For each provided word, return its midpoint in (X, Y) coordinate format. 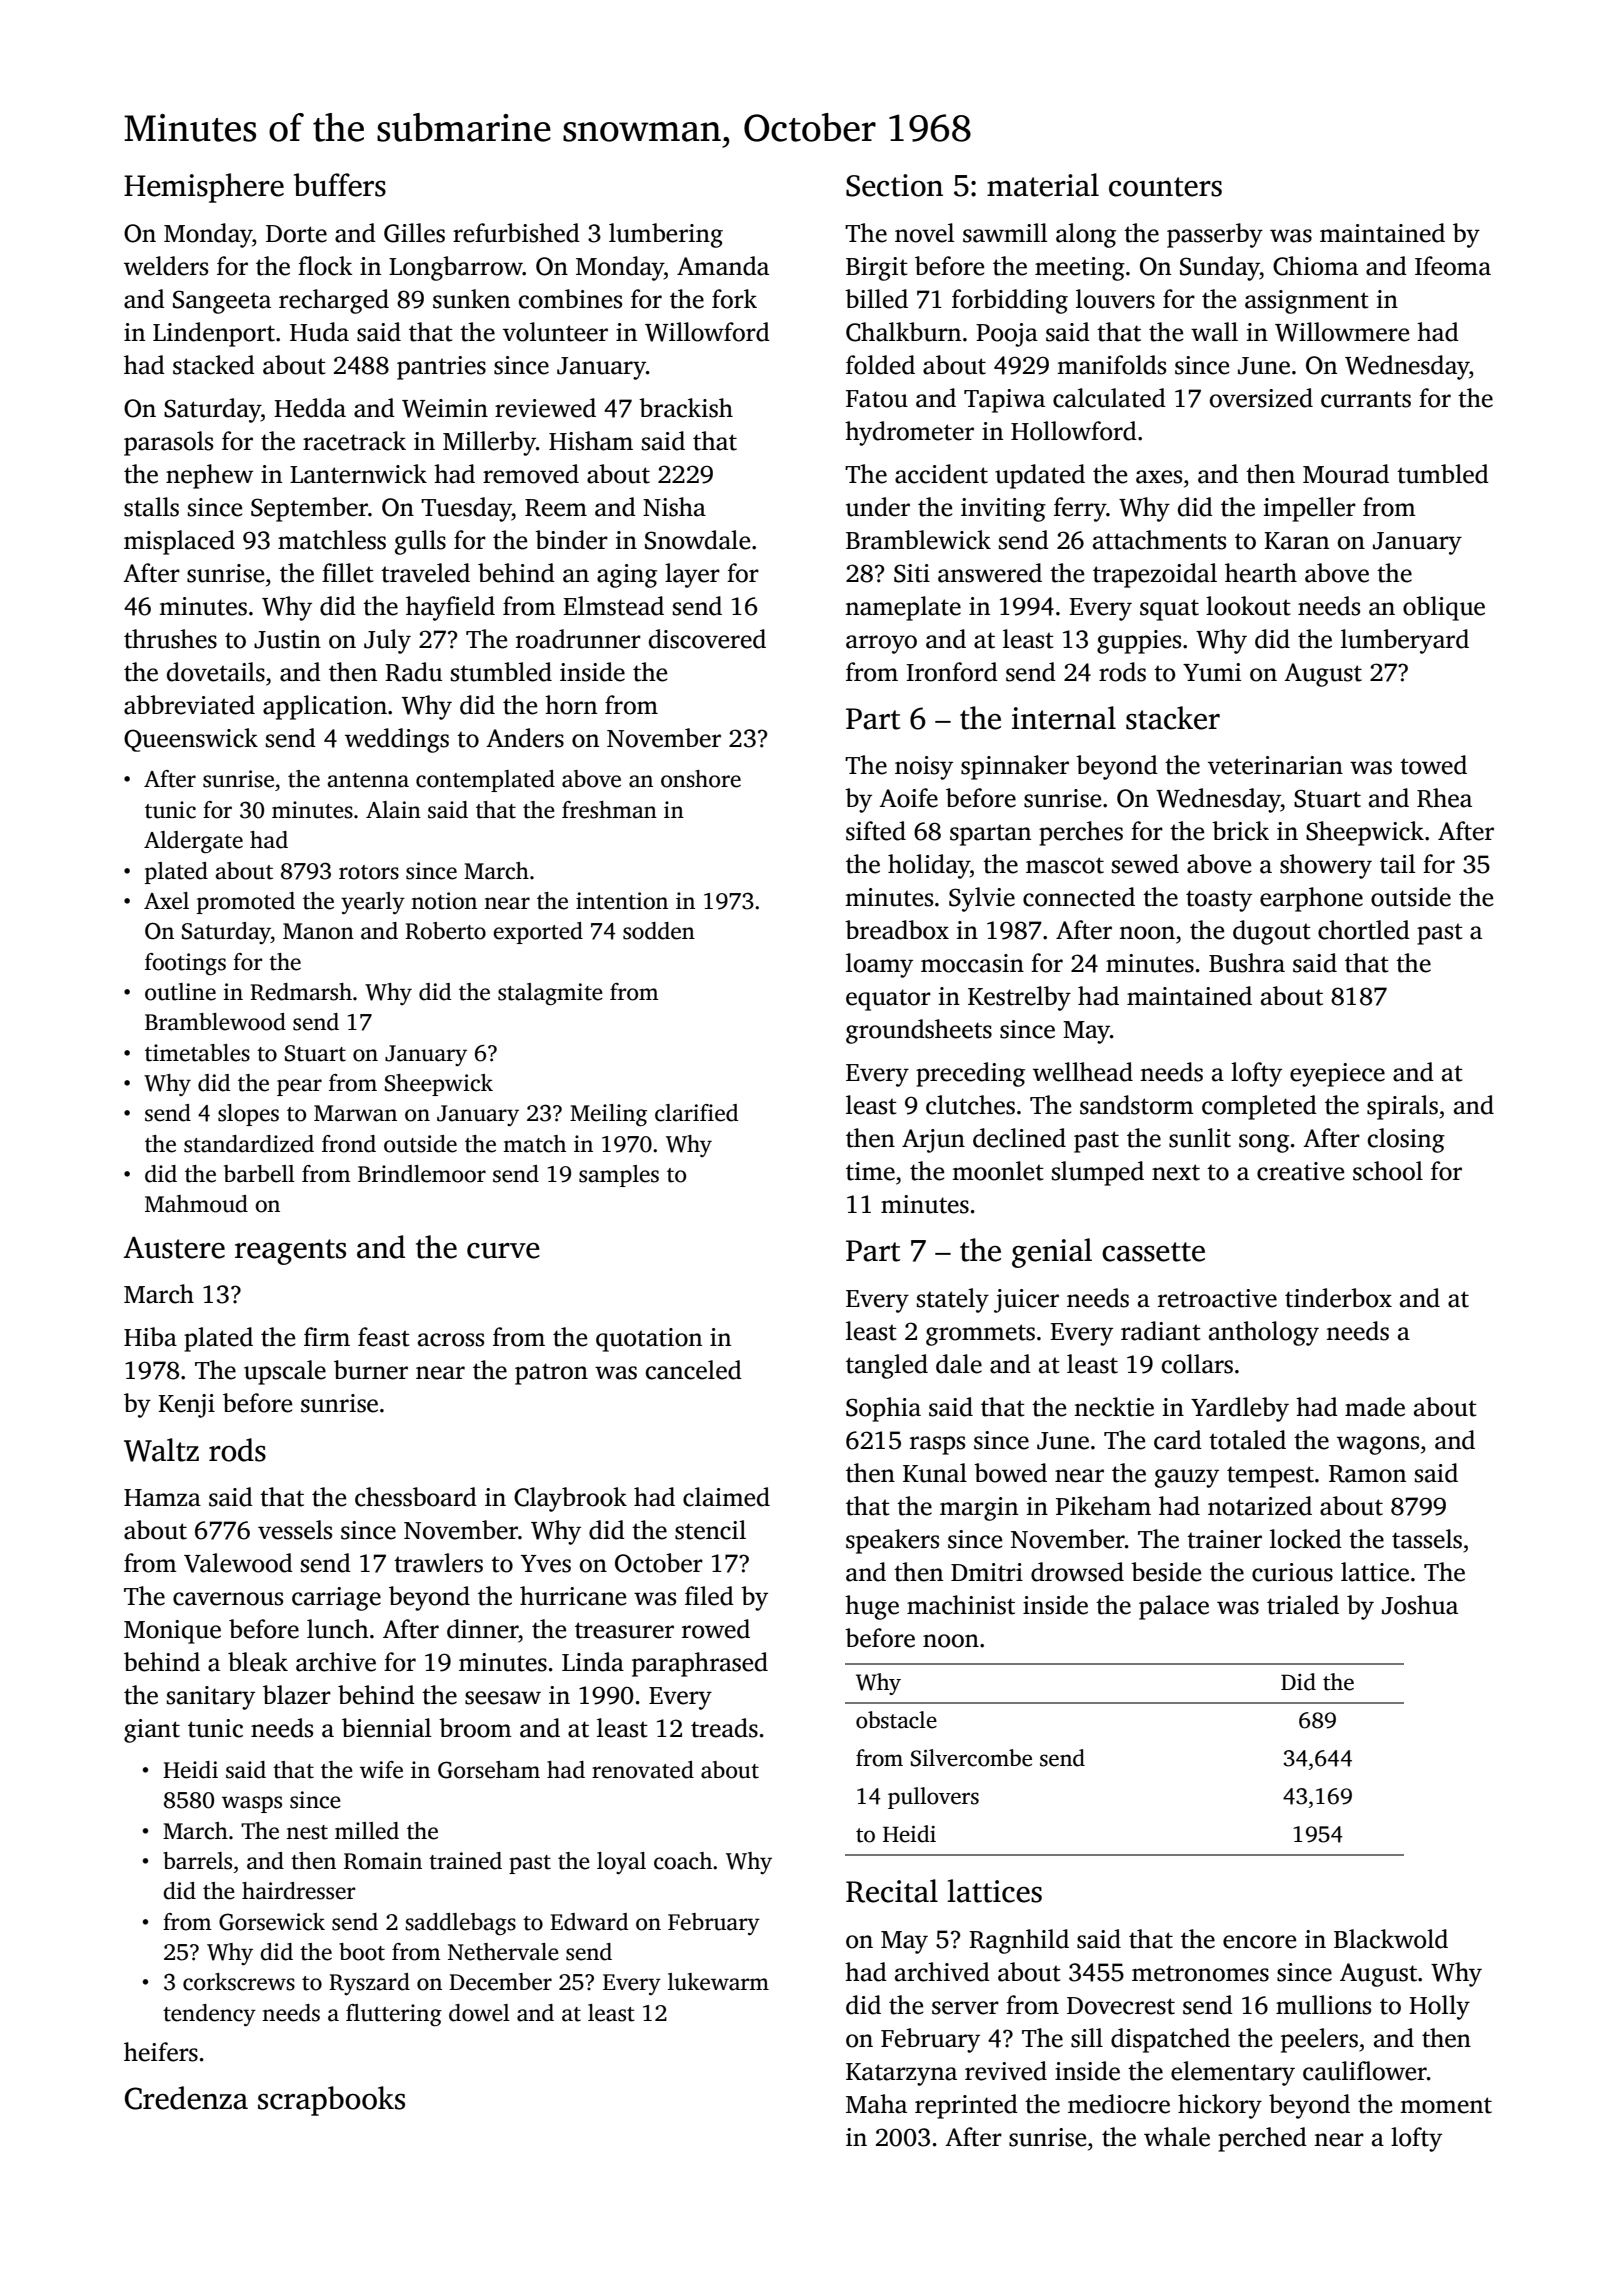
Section (894, 185)
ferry (1080, 509)
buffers (340, 185)
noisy (924, 768)
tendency (209, 2015)
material (1043, 185)
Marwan (355, 1113)
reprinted (966, 2106)
